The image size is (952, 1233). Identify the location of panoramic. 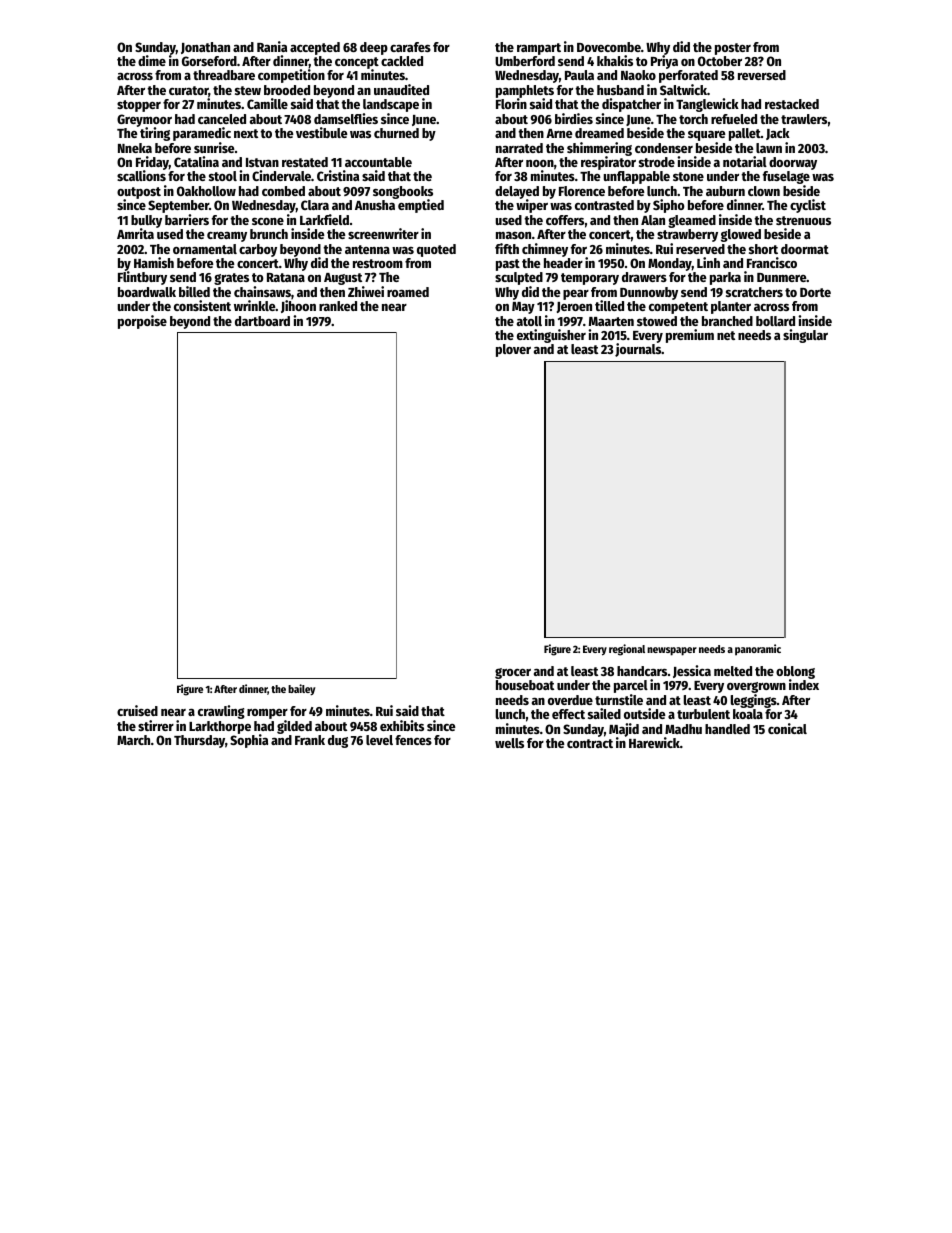
(758, 650).
